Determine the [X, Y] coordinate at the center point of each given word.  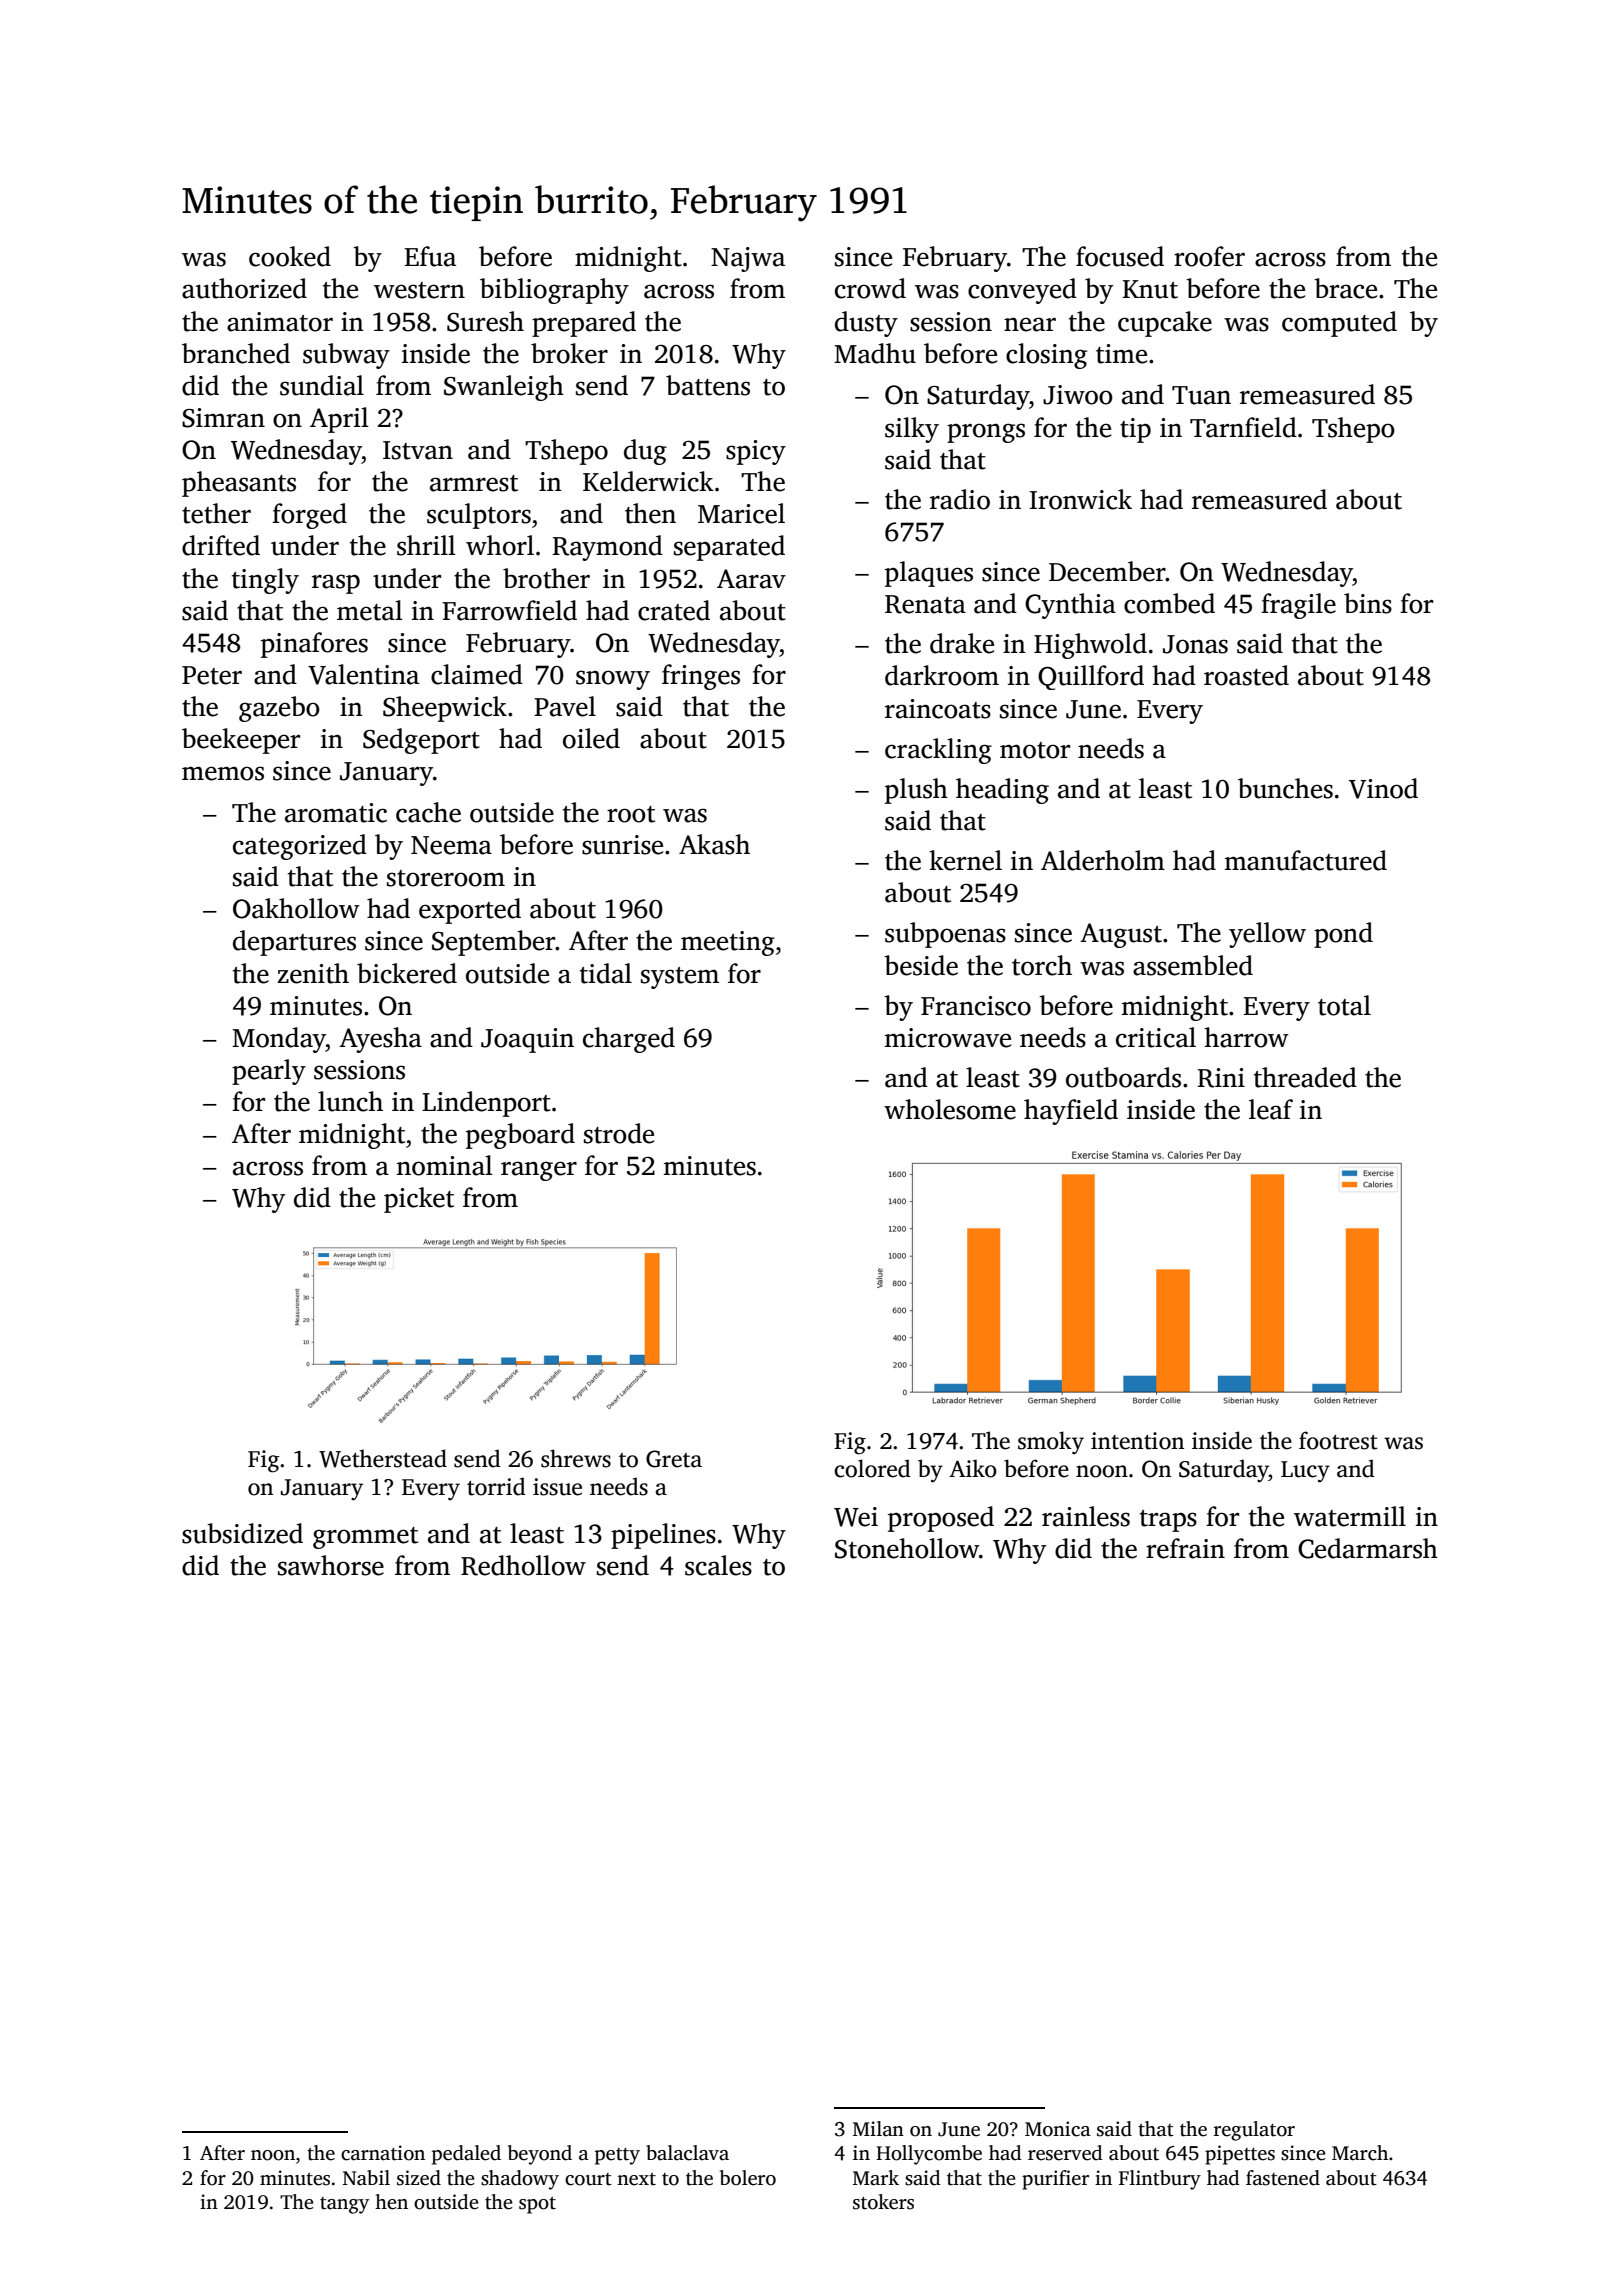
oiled [591, 738]
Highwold [1090, 646]
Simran [223, 418]
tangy [344, 2205]
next [636, 2179]
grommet [365, 1538]
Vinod [1383, 788]
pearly [269, 1072]
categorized [300, 847]
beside [921, 965]
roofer [1209, 256]
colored [872, 1468]
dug [645, 452]
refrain [1185, 1548]
